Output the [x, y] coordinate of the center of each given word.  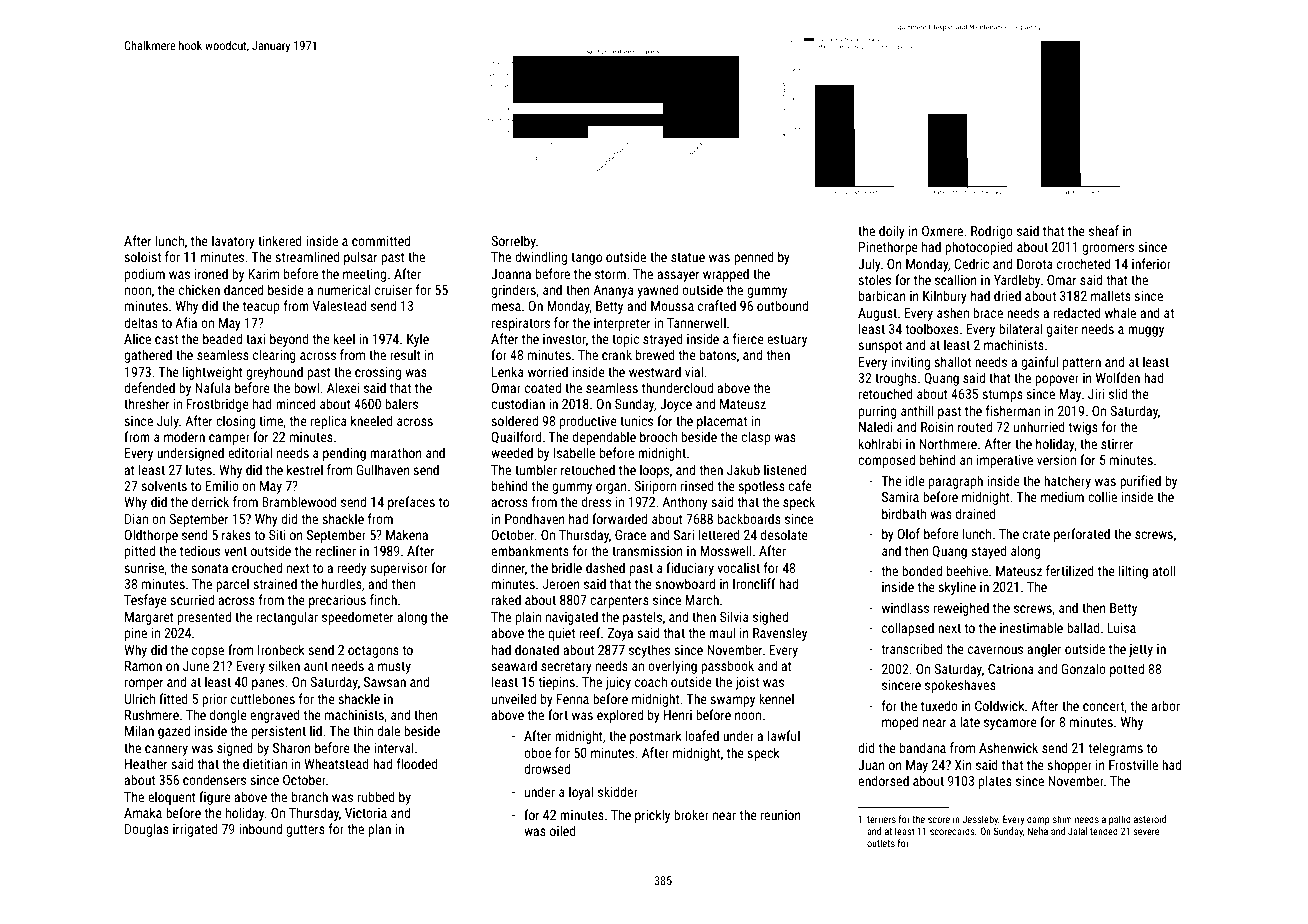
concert [1103, 706]
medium [1062, 496]
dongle [228, 716]
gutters [305, 831]
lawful [784, 735]
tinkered [280, 240]
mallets [1111, 295]
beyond [289, 340]
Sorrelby [513, 242]
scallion [956, 279]
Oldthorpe [151, 536]
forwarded [619, 518]
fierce [748, 338]
